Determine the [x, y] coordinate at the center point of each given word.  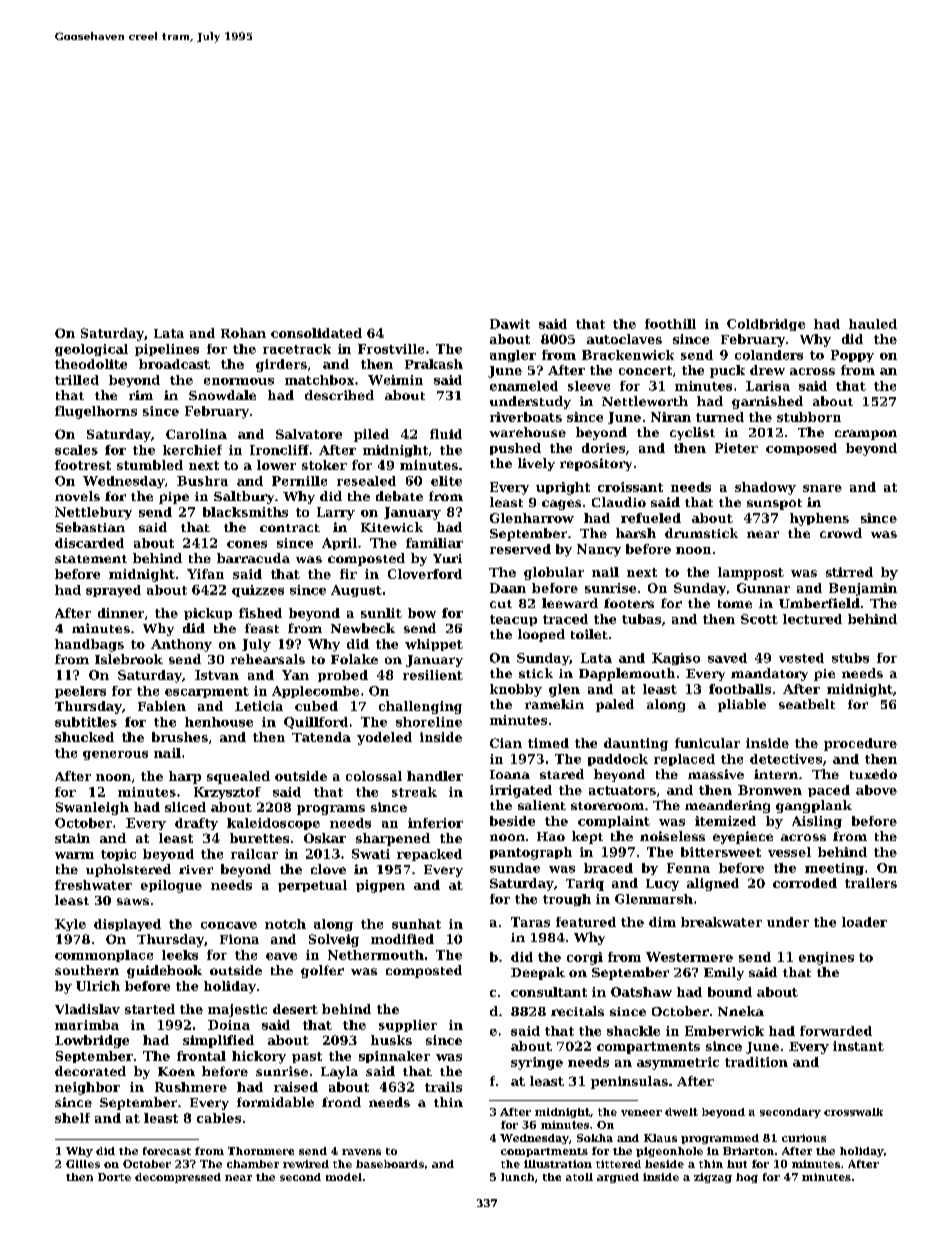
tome [735, 604]
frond [341, 1102]
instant [858, 1046]
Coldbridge [766, 325]
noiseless [672, 836]
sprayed [113, 591]
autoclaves [624, 339]
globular [554, 573]
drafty [196, 824]
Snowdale [222, 395]
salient [542, 805]
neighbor [87, 1088]
